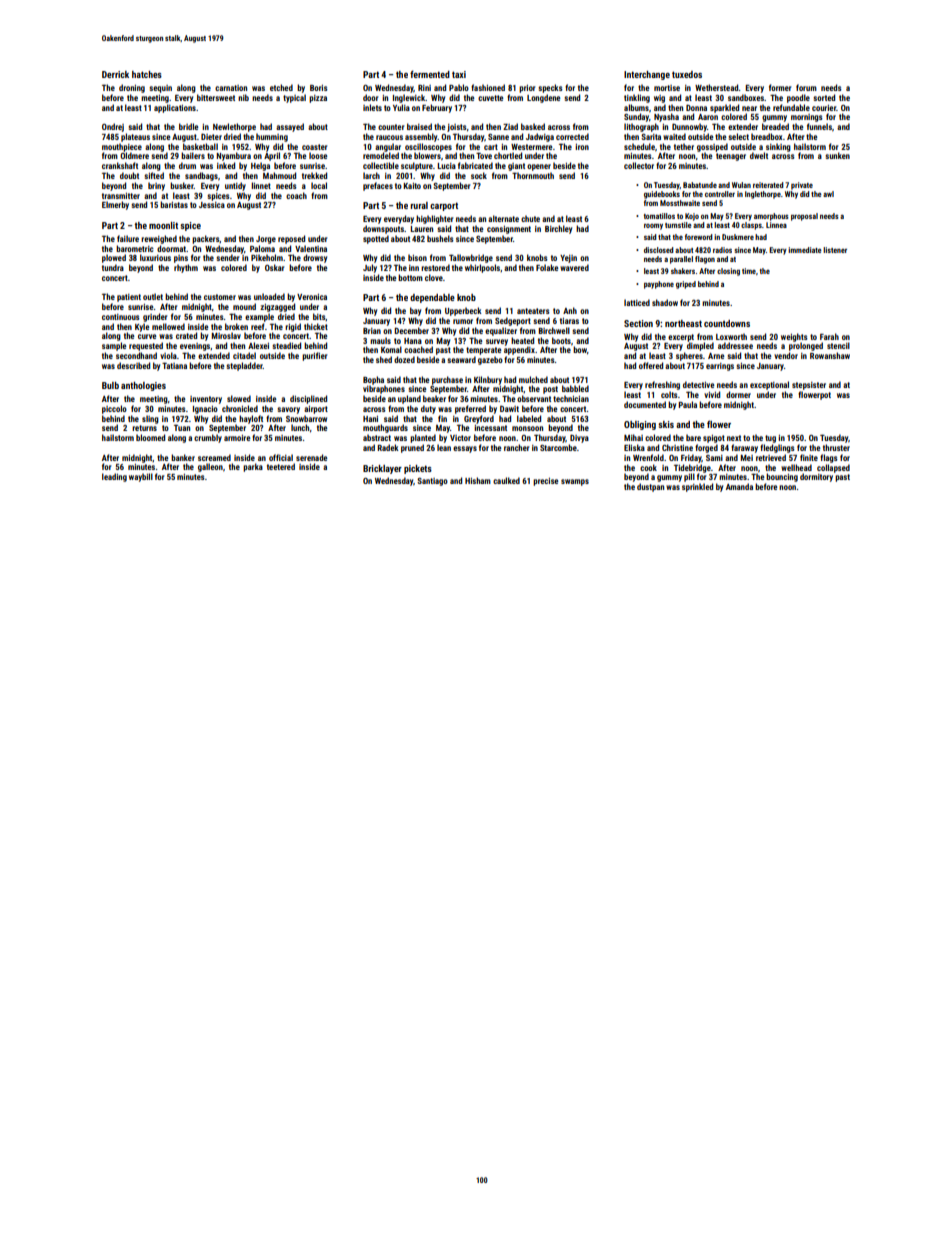 This page has width=952, height=1233. What do you see at coordinates (806, 87) in the page?
I see `forum` at bounding box center [806, 87].
